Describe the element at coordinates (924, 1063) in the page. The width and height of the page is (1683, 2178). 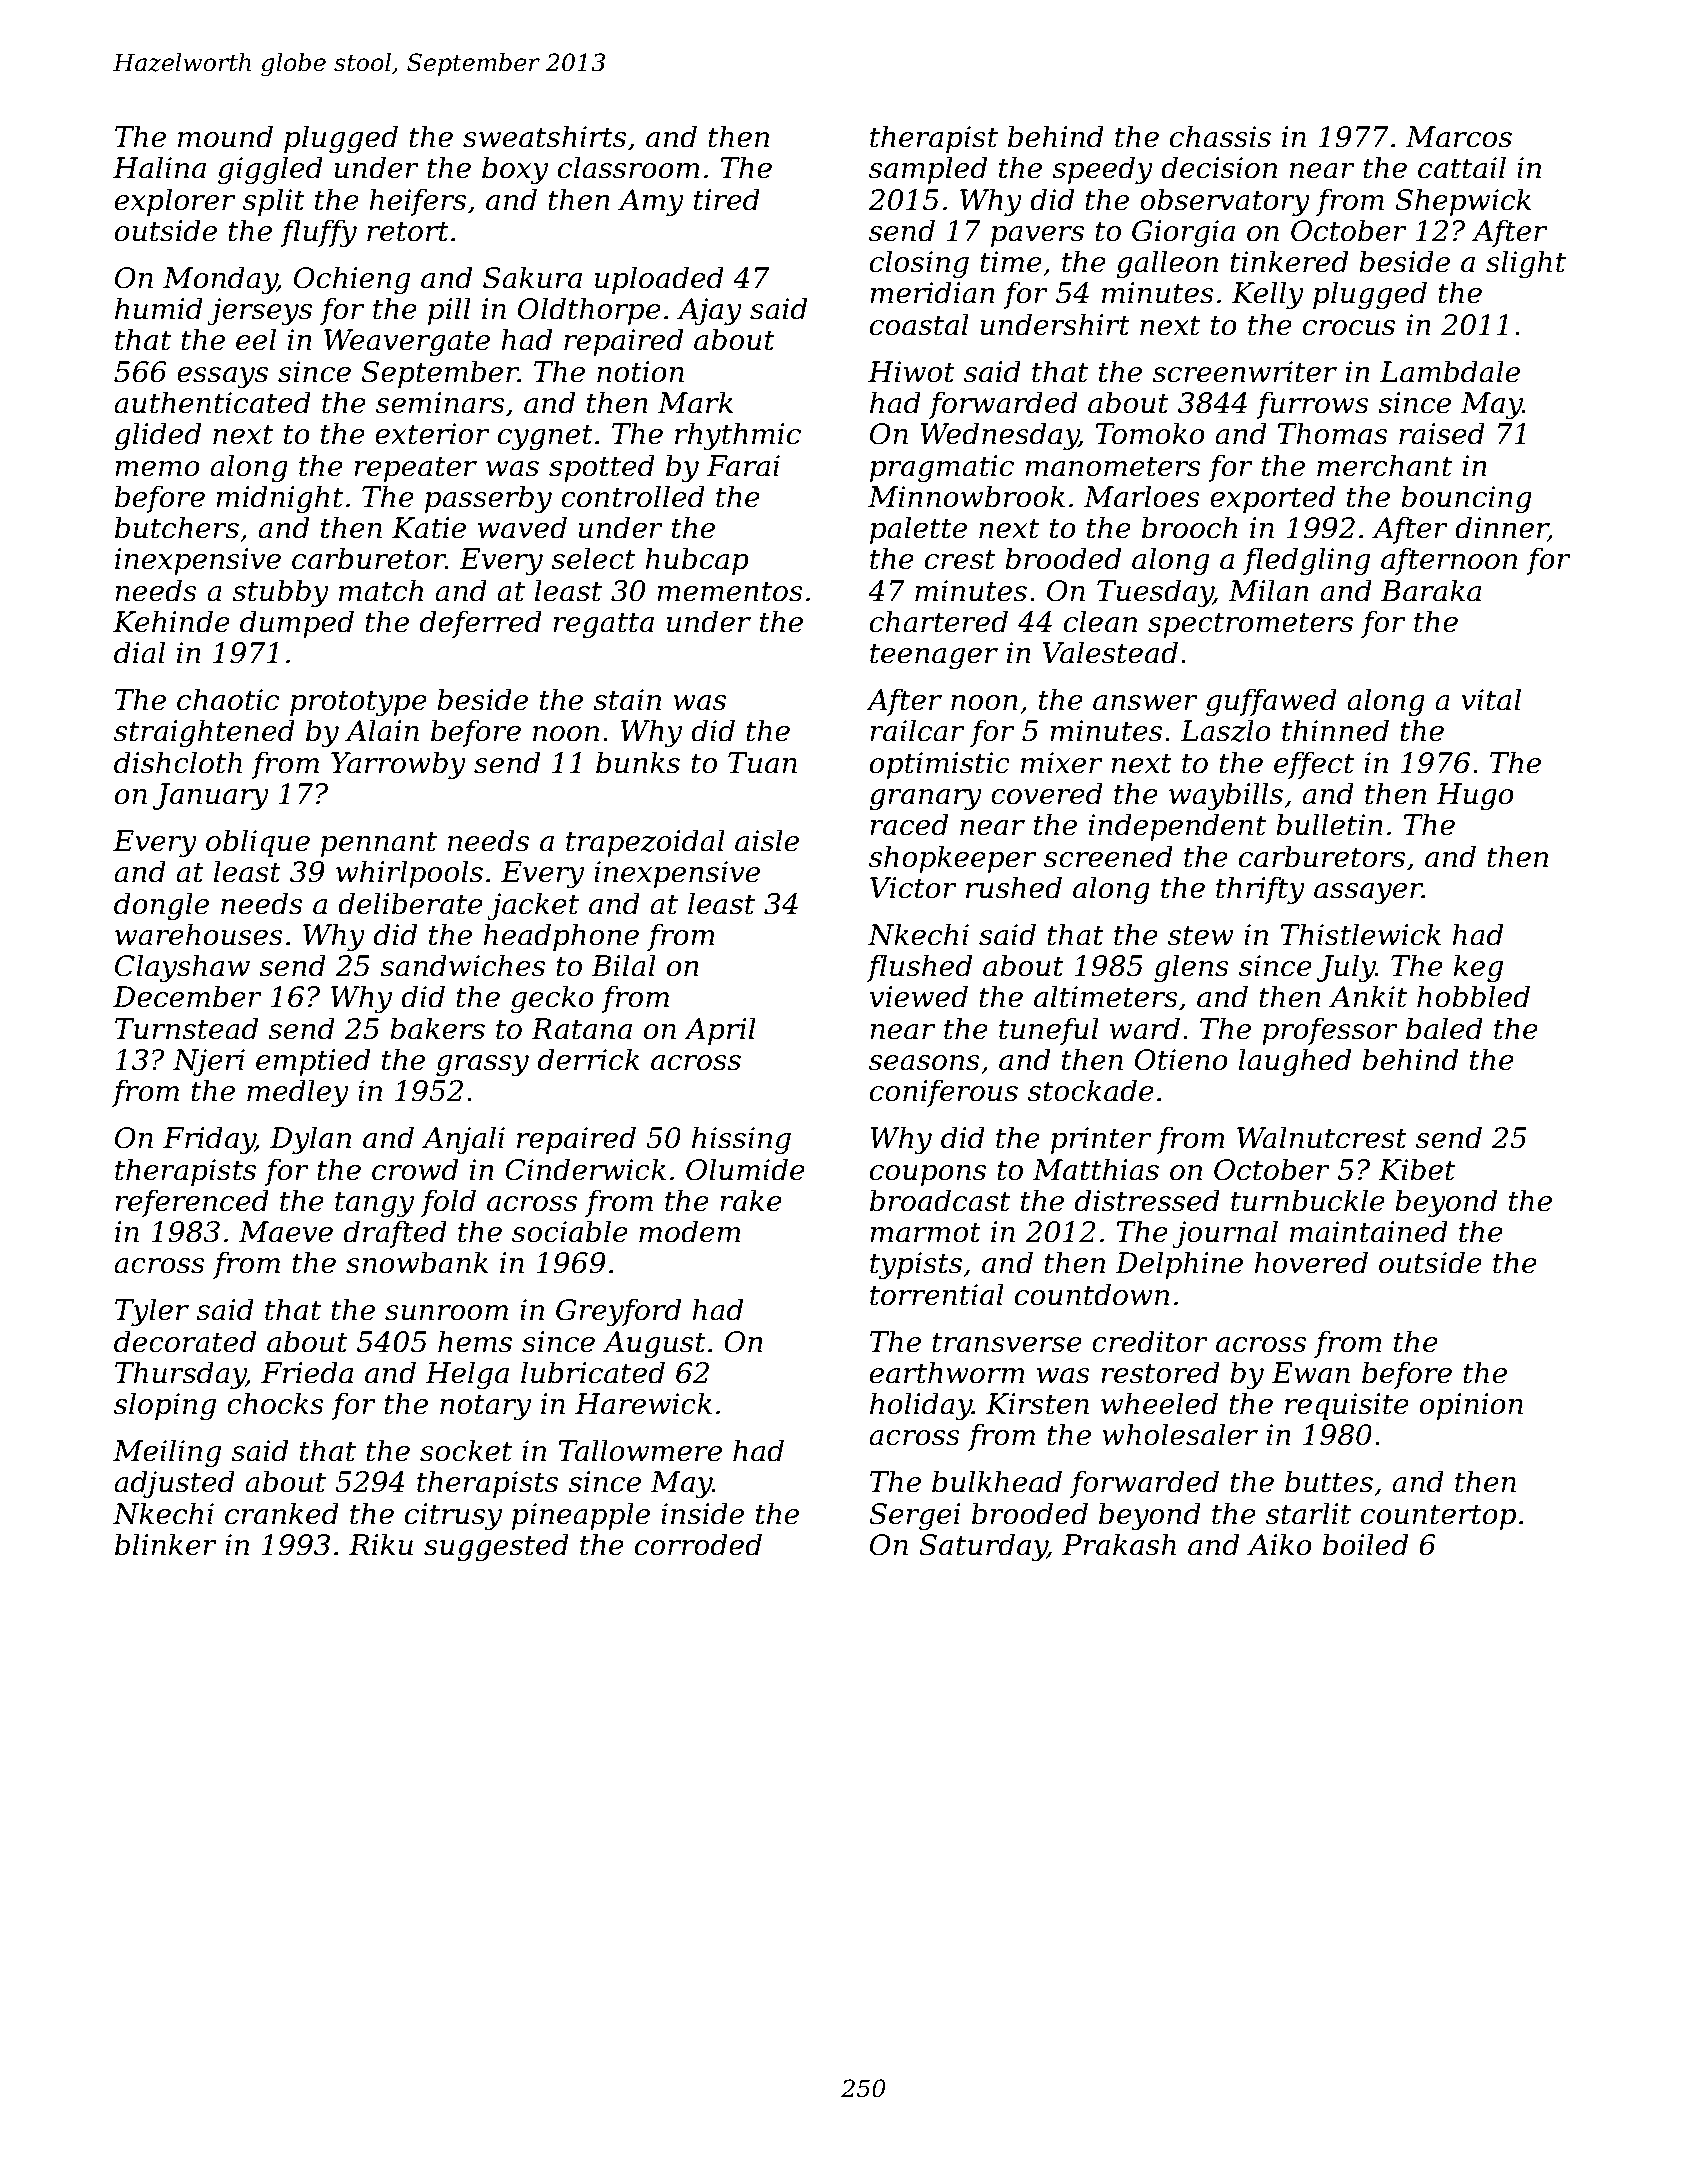
I see `seasons` at that location.
